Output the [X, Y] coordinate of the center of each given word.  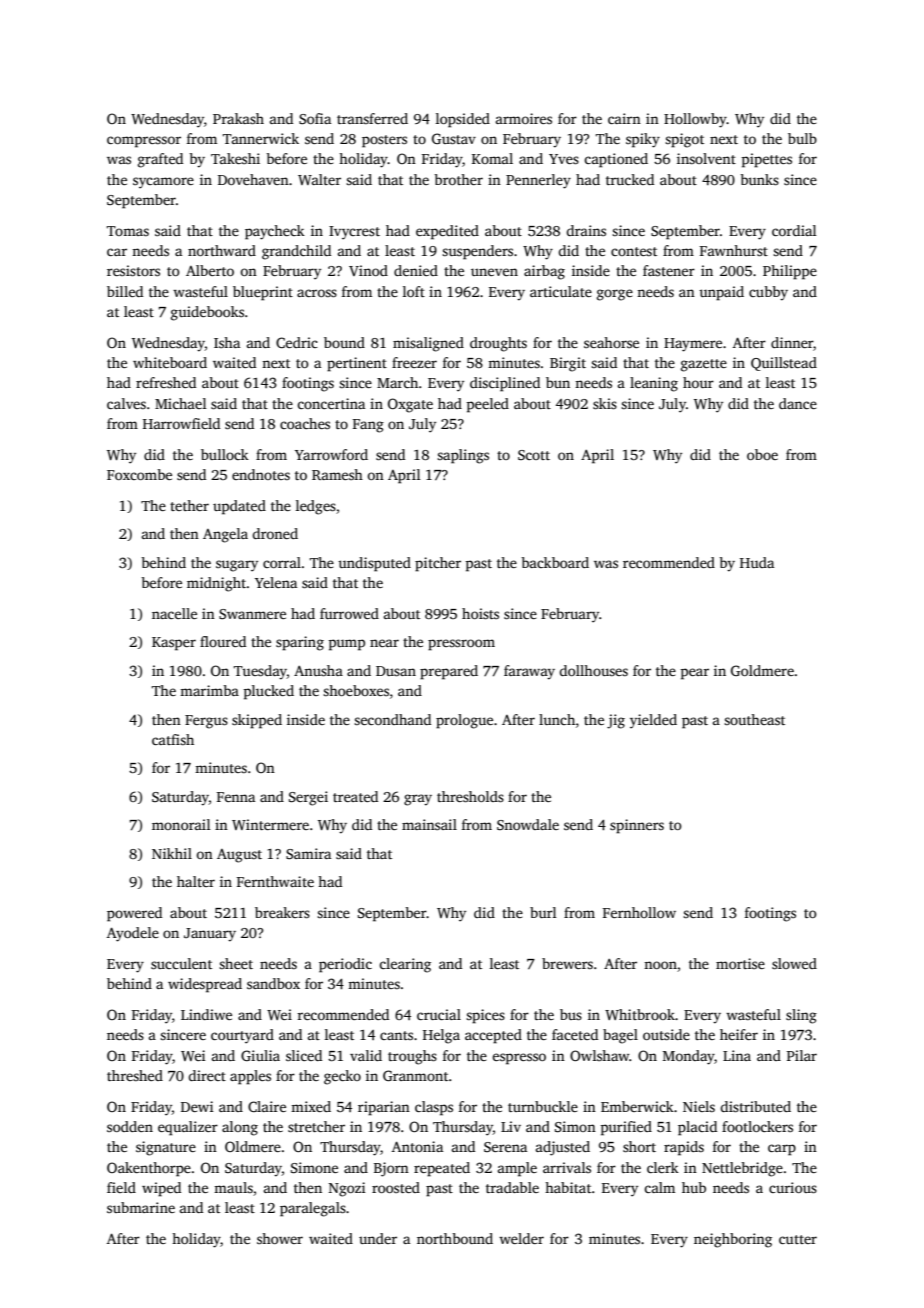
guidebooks [207, 313]
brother [458, 179]
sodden [130, 1126]
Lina [737, 1055]
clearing [405, 965]
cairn [624, 118]
